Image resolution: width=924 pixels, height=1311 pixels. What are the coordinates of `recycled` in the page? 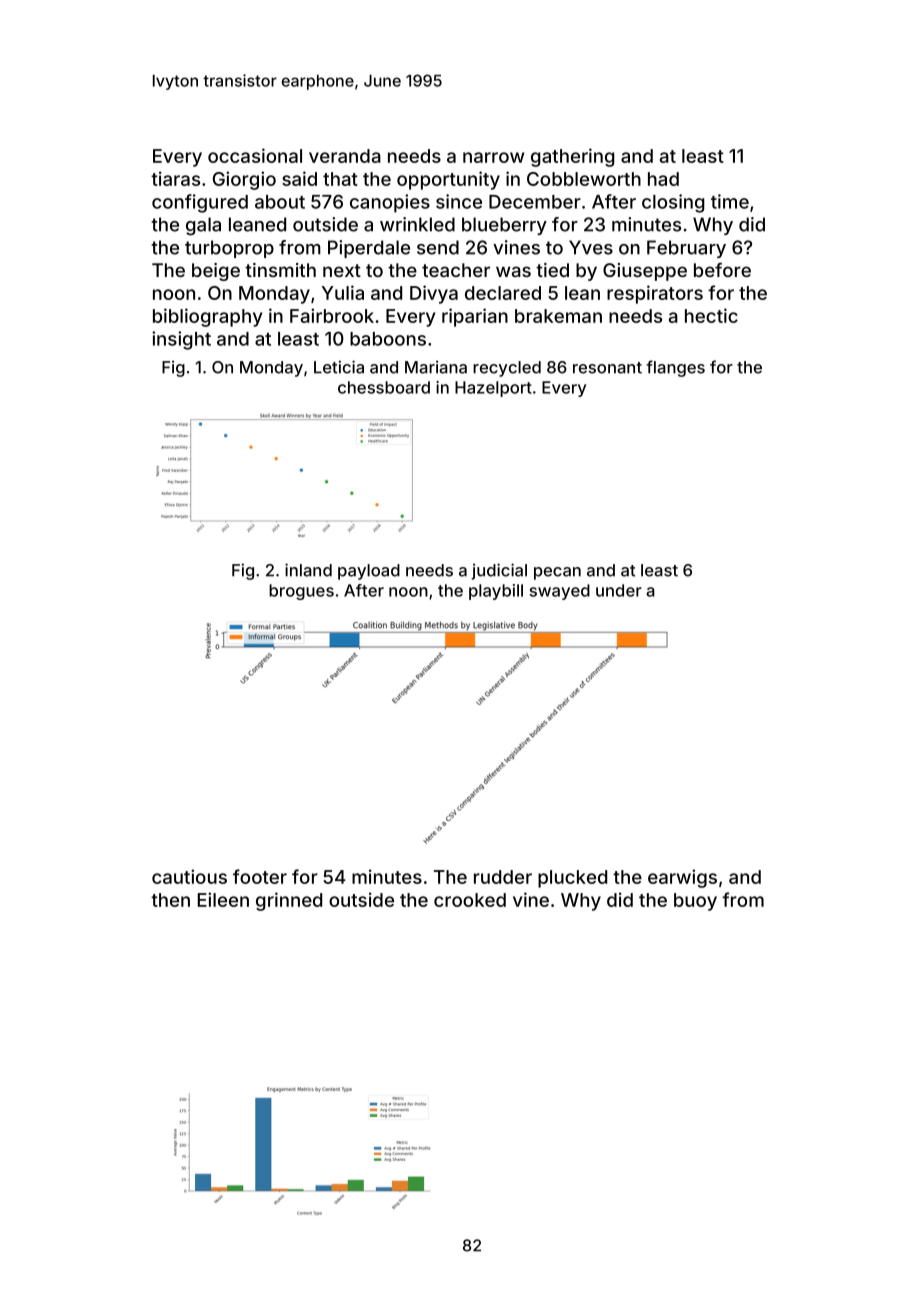 It's located at (507, 369).
